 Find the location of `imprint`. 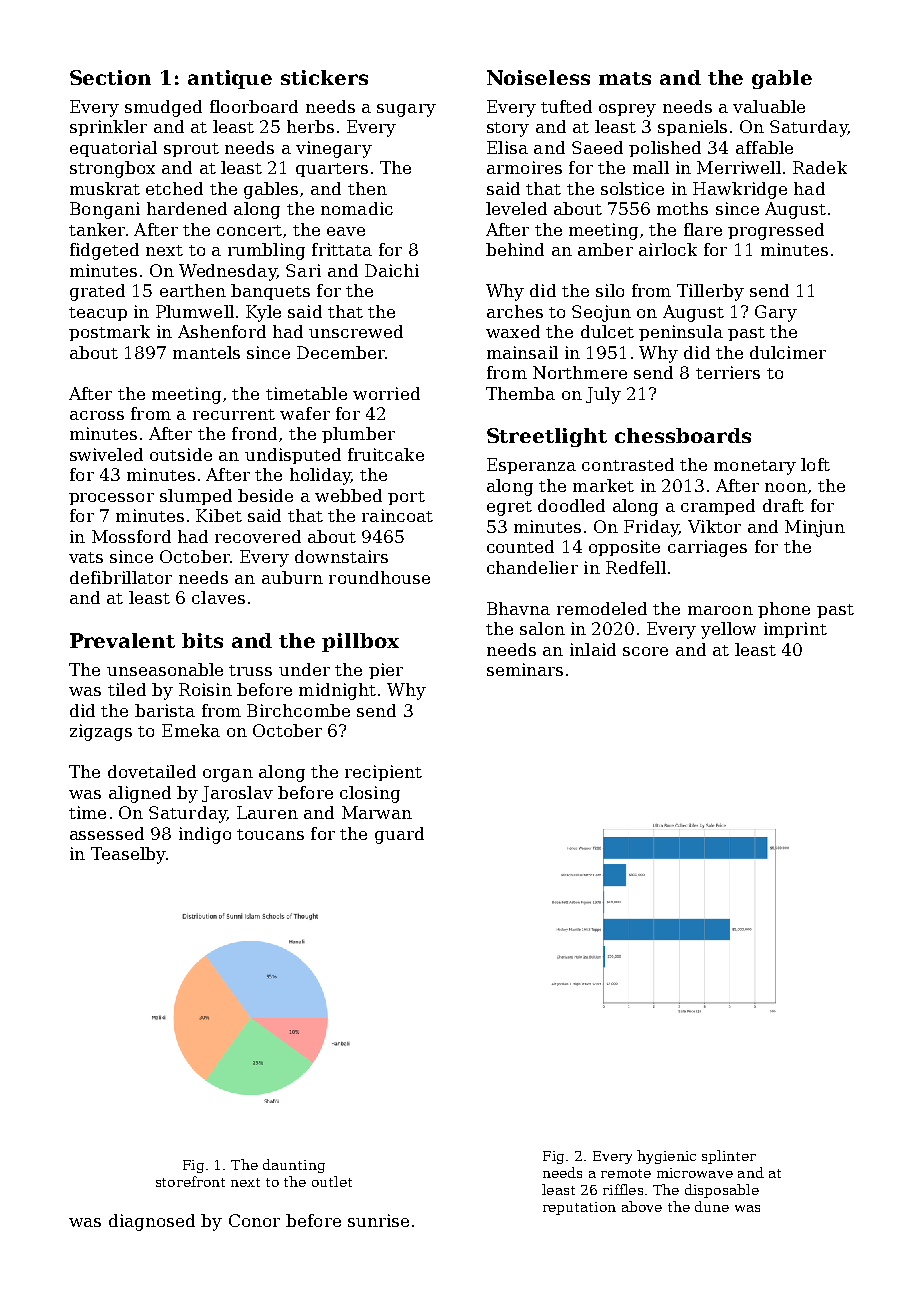

imprint is located at coordinates (795, 630).
